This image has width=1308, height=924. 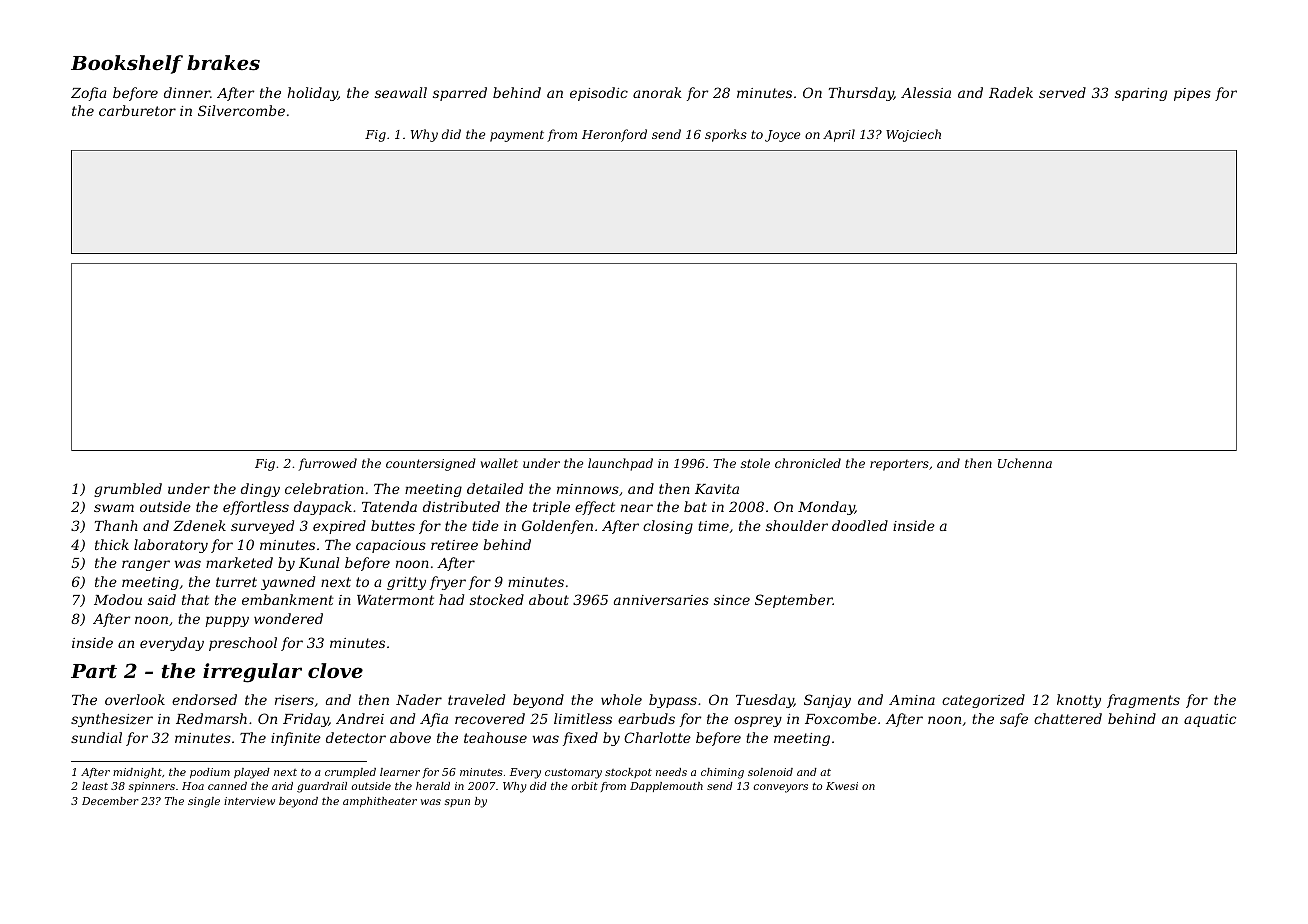 What do you see at coordinates (249, 801) in the image?
I see `interview` at bounding box center [249, 801].
